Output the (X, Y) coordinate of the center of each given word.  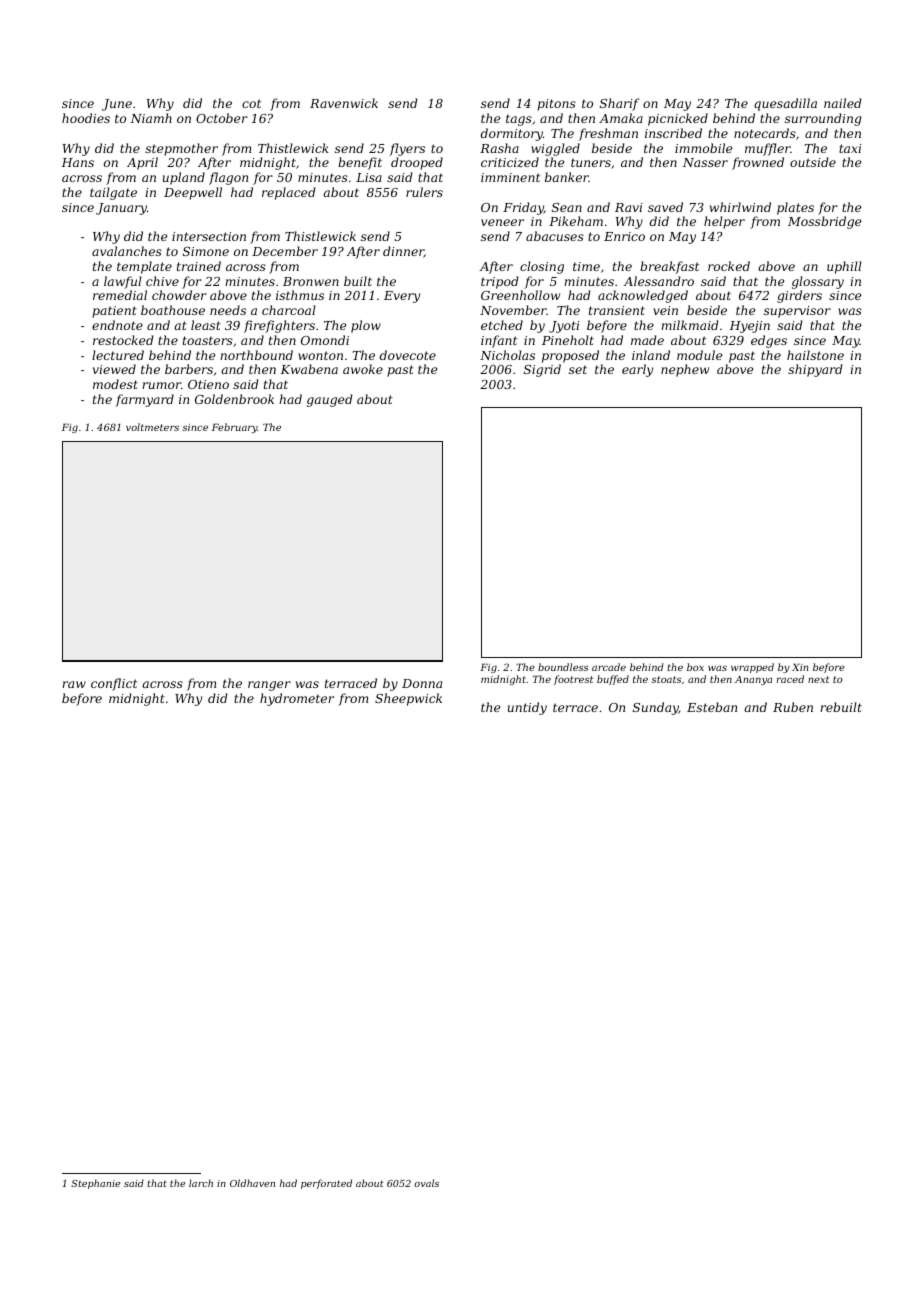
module (699, 355)
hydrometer (297, 699)
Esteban (712, 707)
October (222, 118)
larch (201, 1183)
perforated (326, 1184)
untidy (527, 708)
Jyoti (564, 327)
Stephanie (95, 1184)
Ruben (793, 707)
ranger (269, 686)
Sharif (620, 104)
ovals (426, 1183)
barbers (189, 369)
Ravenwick (344, 103)
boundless (563, 667)
